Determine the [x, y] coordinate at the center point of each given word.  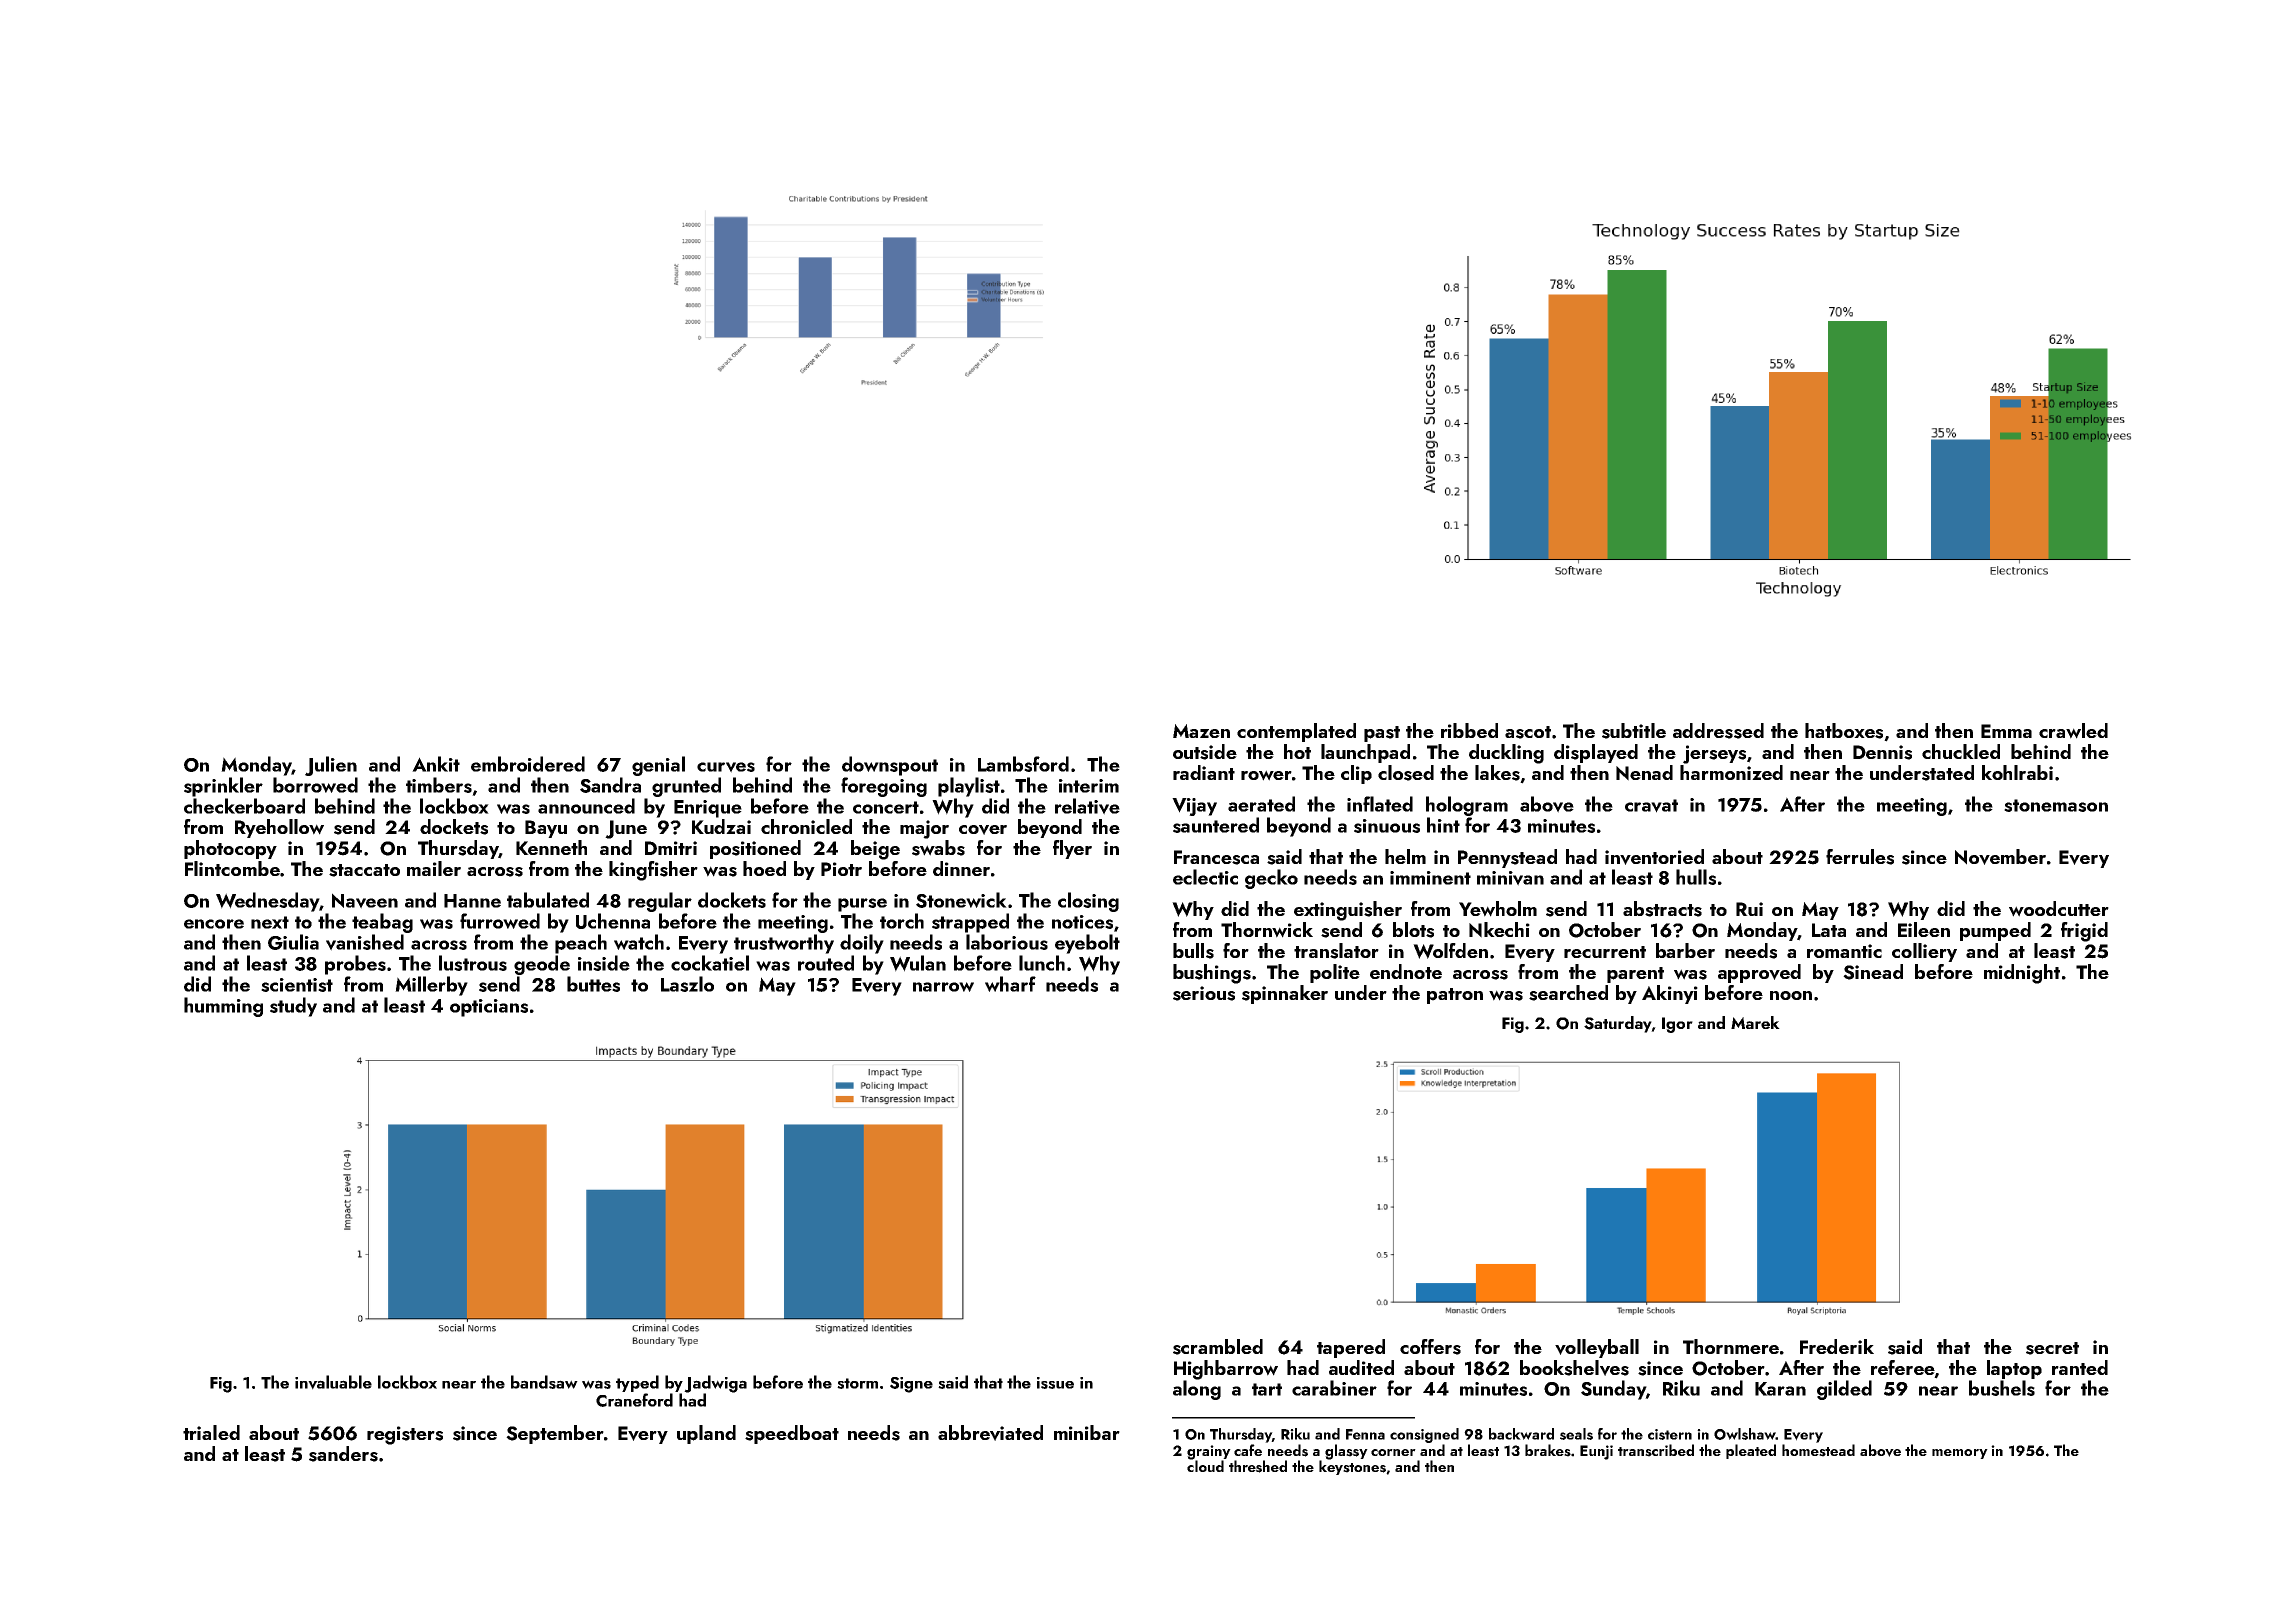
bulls [1193, 951]
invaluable [333, 1382]
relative [1087, 806]
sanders [343, 1454]
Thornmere [1731, 1346]
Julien [331, 766]
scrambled [1218, 1347]
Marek [1755, 1022]
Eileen [1924, 929]
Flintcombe [232, 868]
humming [223, 1007]
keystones [1352, 1467]
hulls [1696, 877]
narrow [943, 987]
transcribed [1656, 1450]
